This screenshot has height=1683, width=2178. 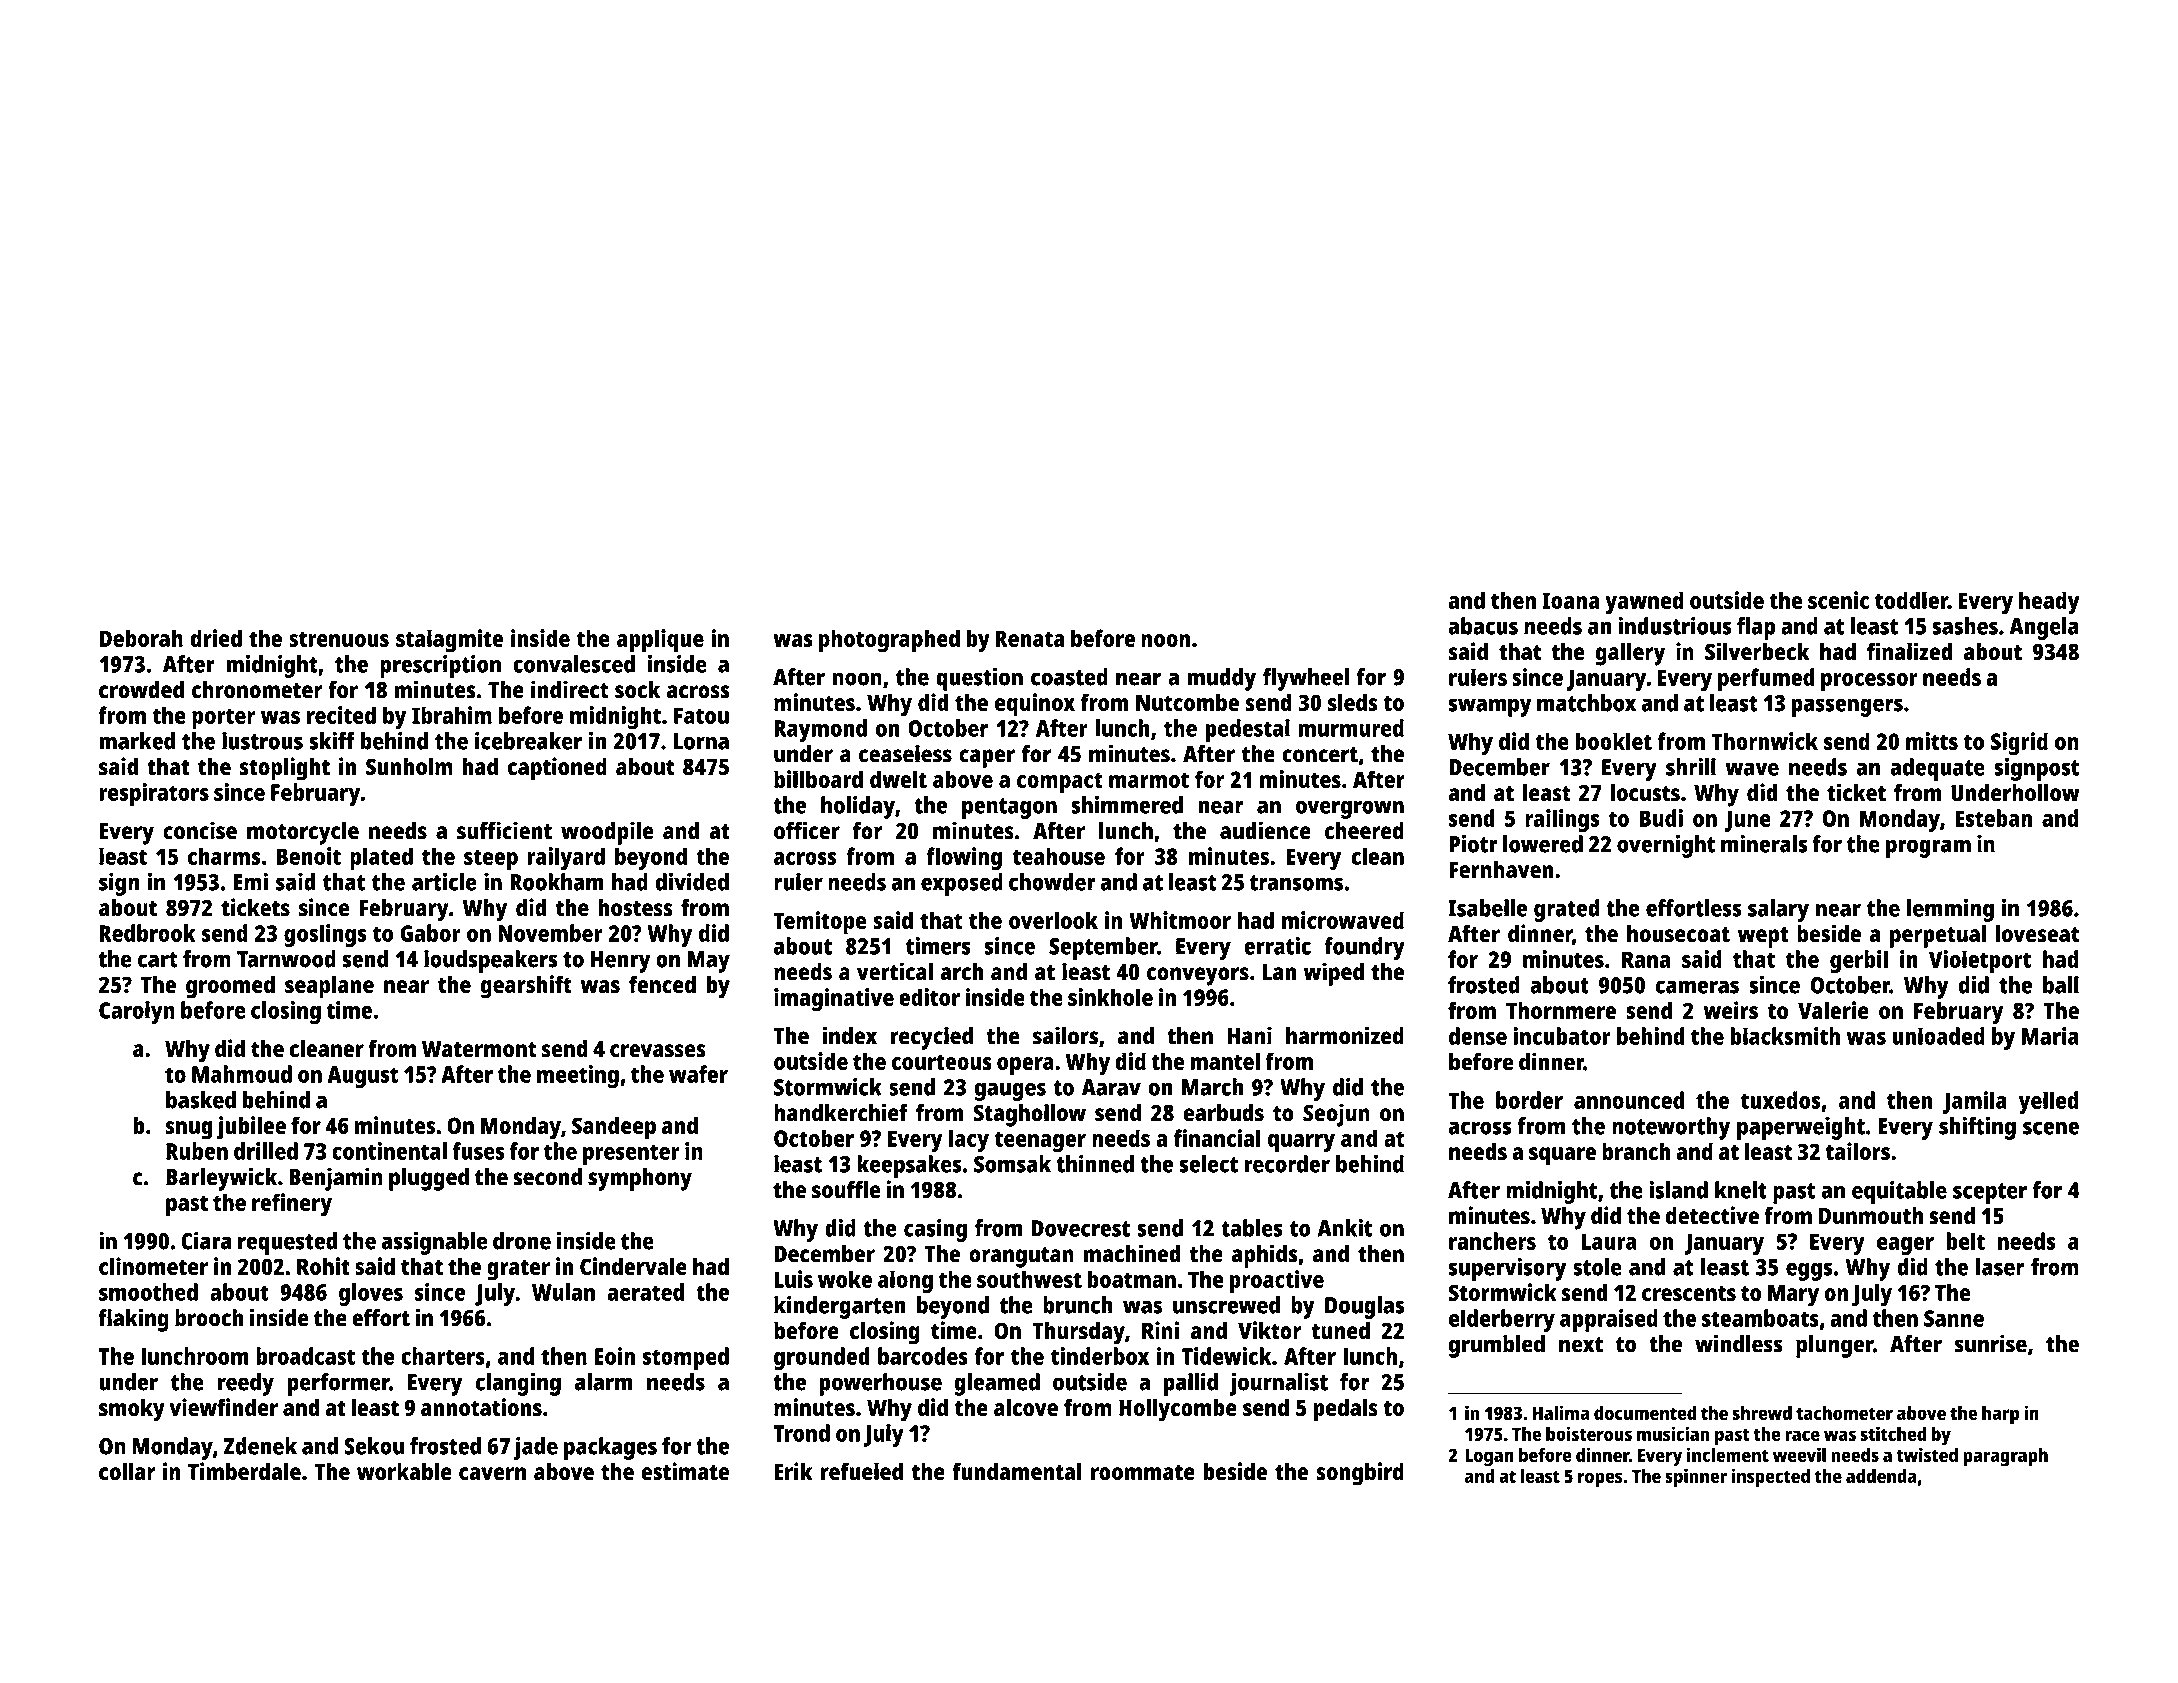 What do you see at coordinates (137, 741) in the screenshot?
I see `marked` at bounding box center [137, 741].
